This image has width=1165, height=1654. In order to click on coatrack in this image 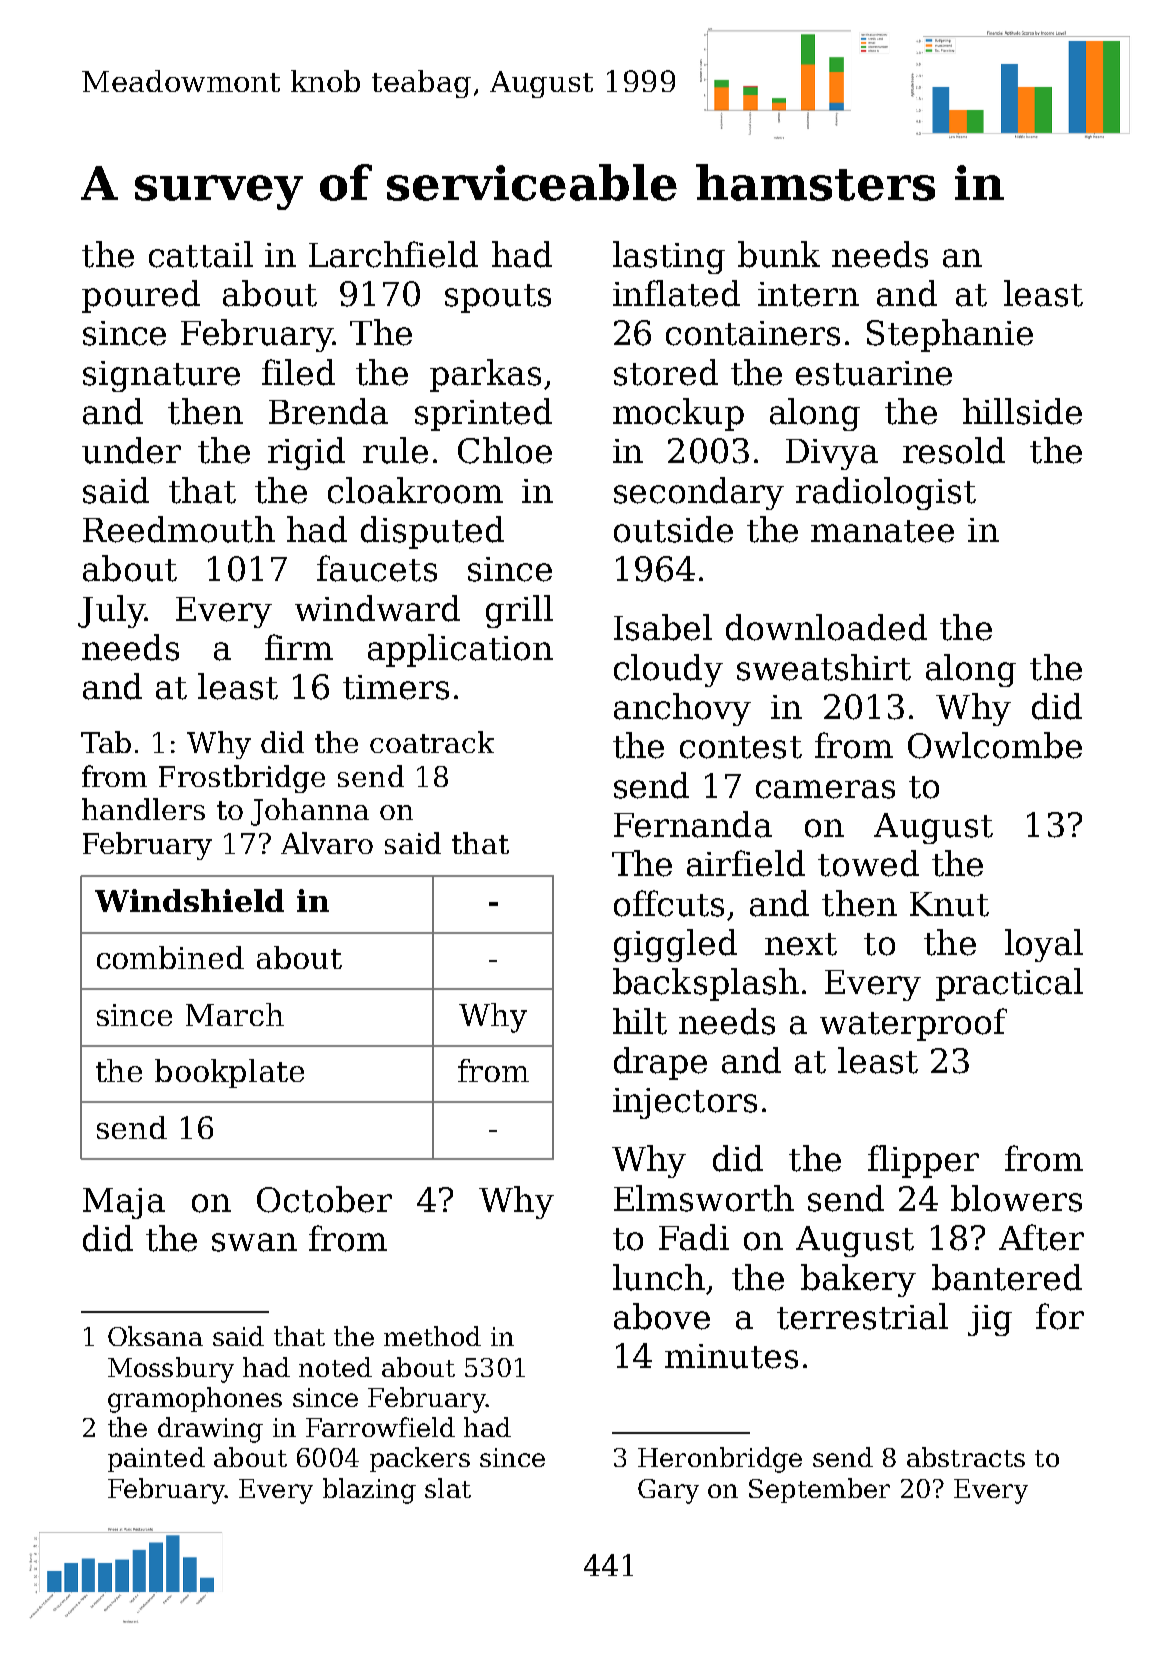, I will do `click(432, 742)`.
